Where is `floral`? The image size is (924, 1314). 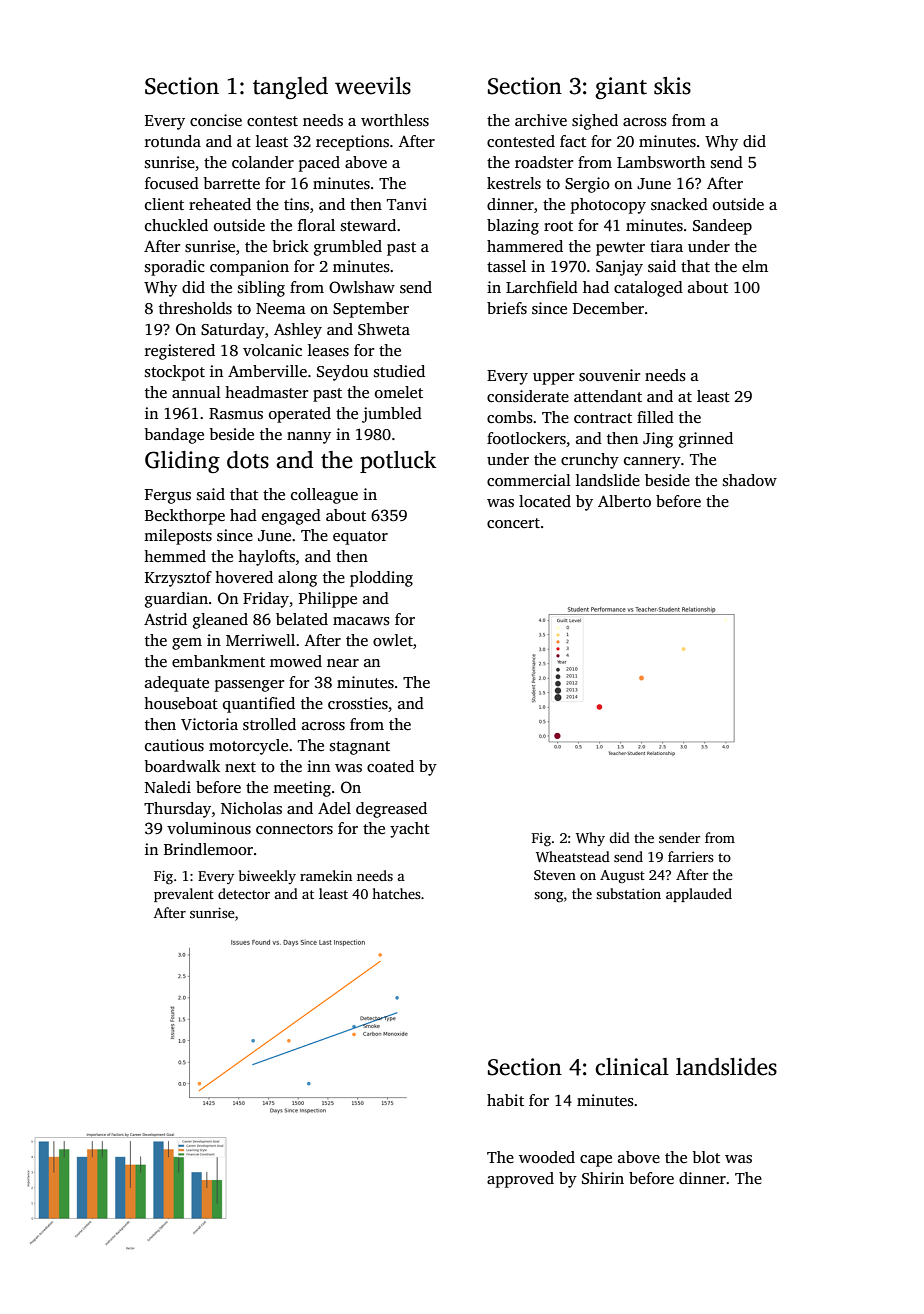 floral is located at coordinates (316, 225).
